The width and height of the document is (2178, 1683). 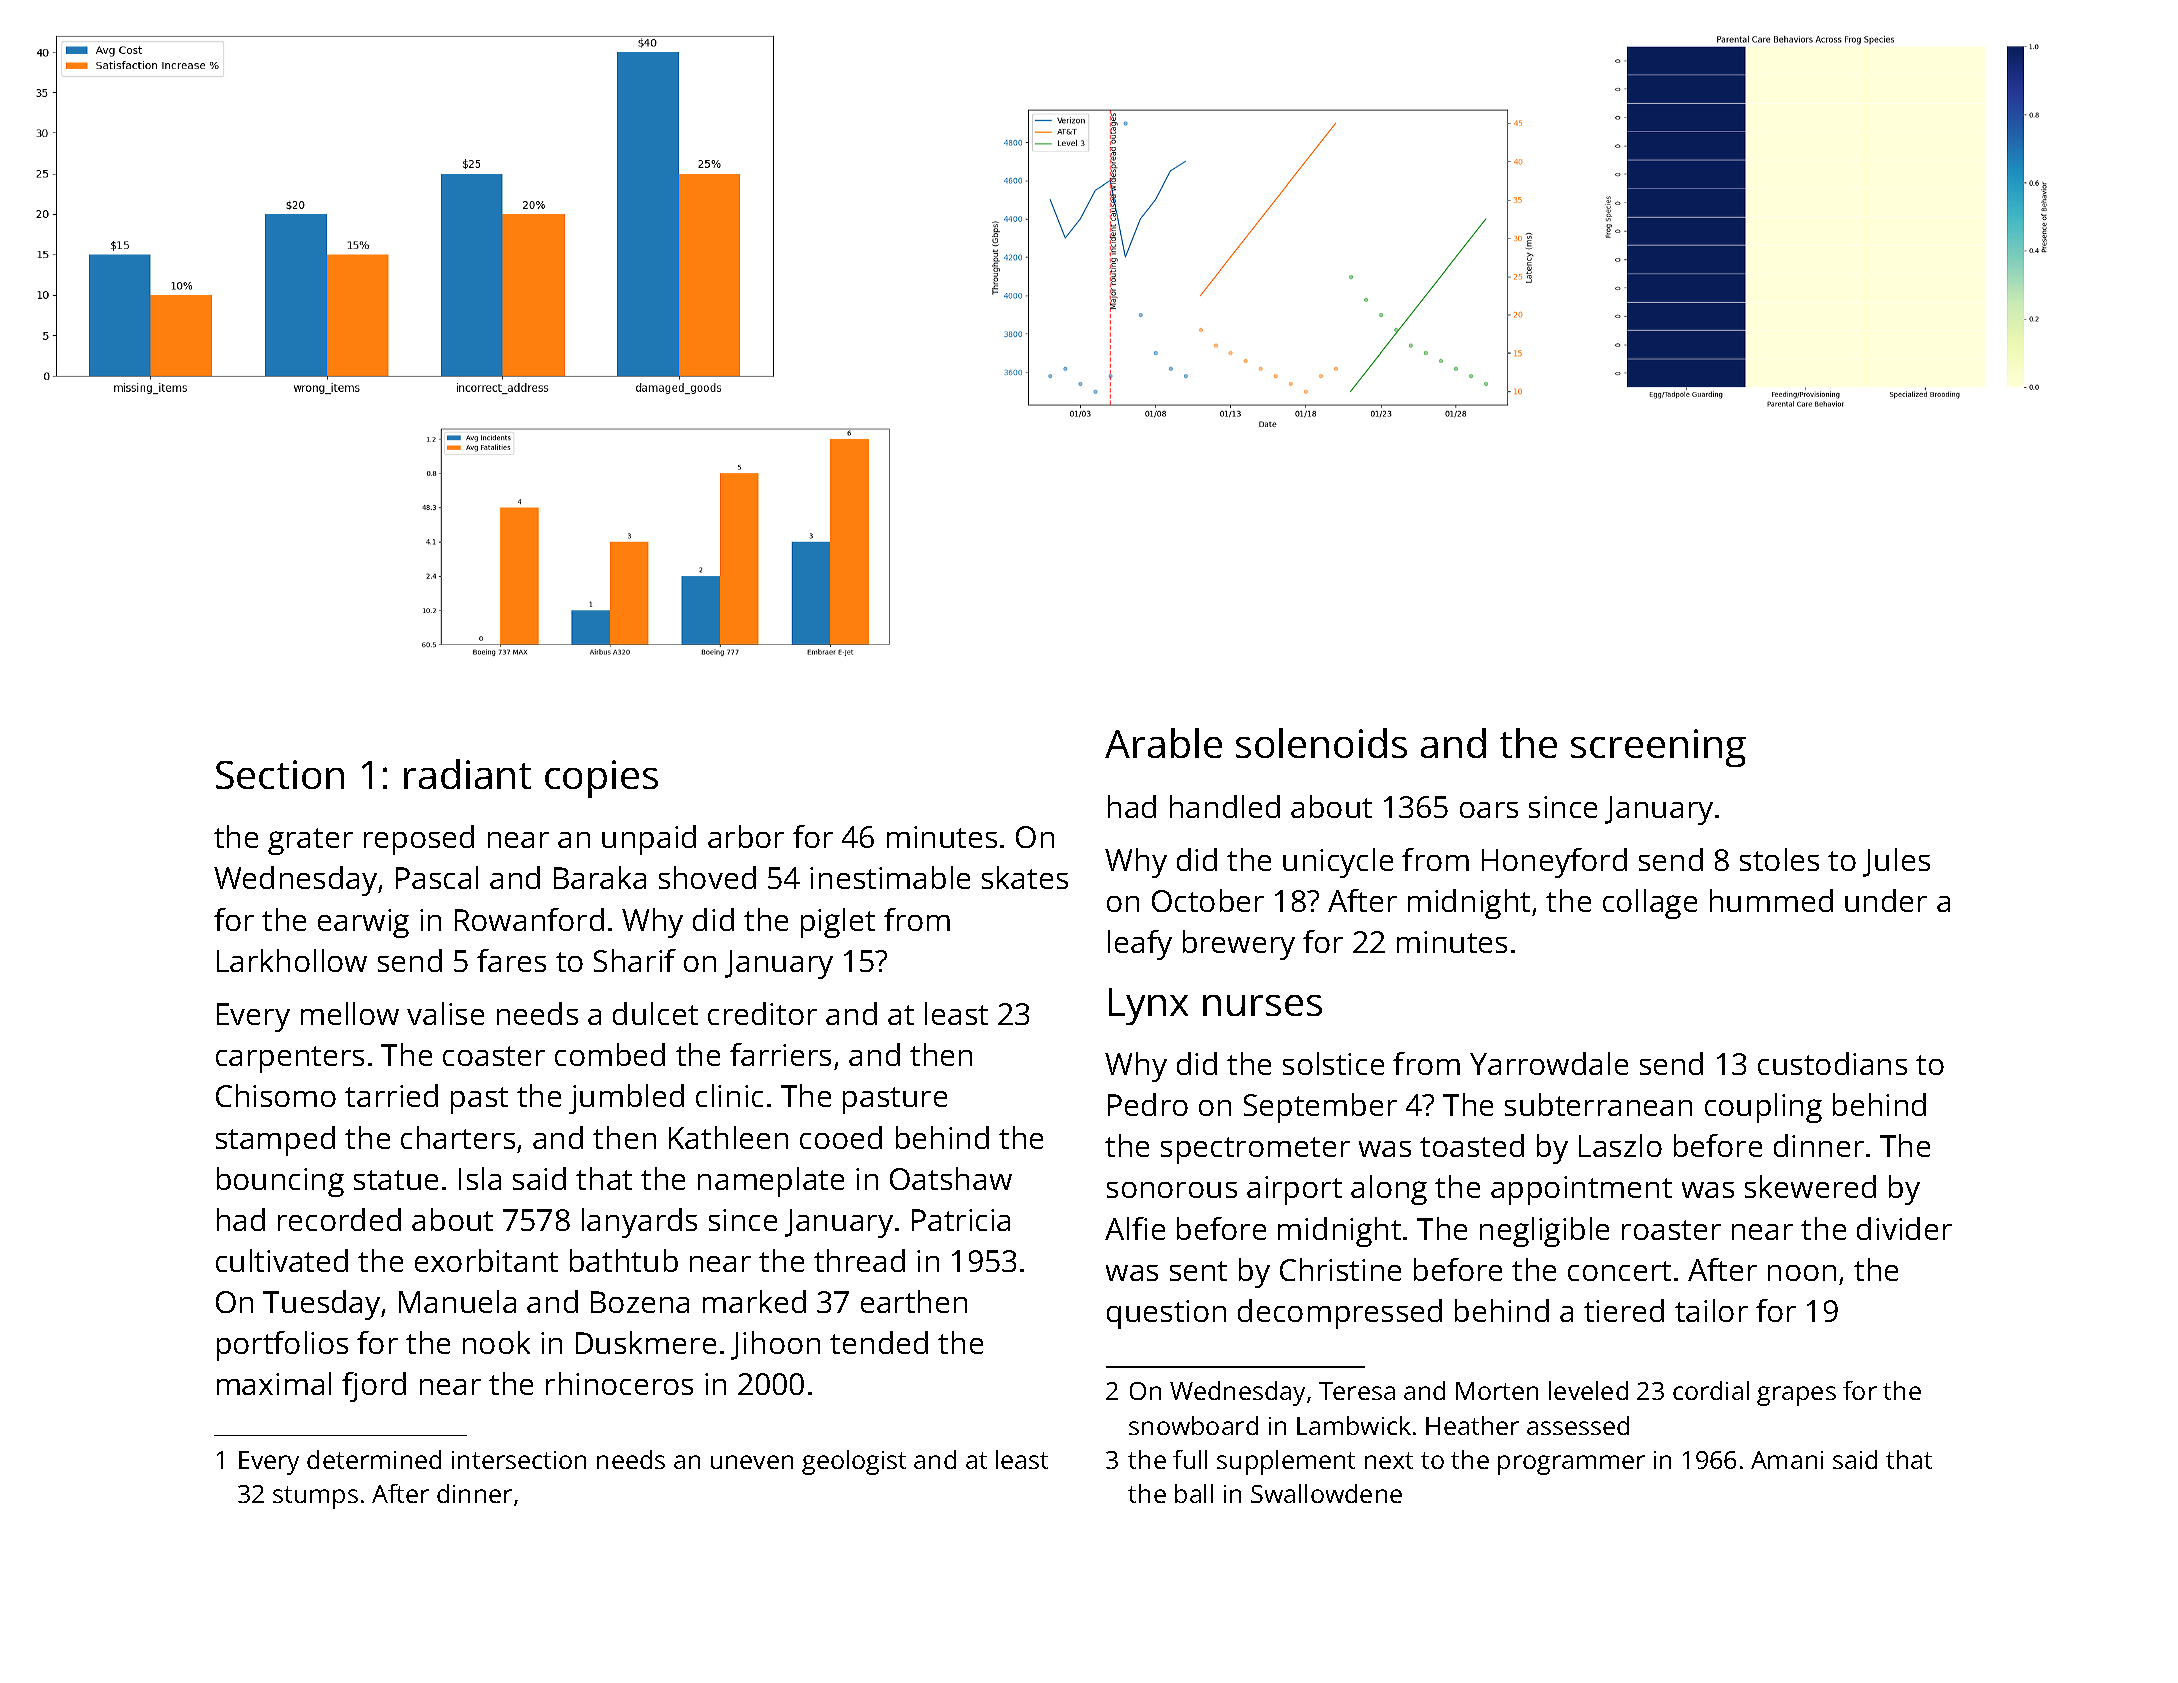 What do you see at coordinates (1896, 862) in the document?
I see `Jules` at bounding box center [1896, 862].
